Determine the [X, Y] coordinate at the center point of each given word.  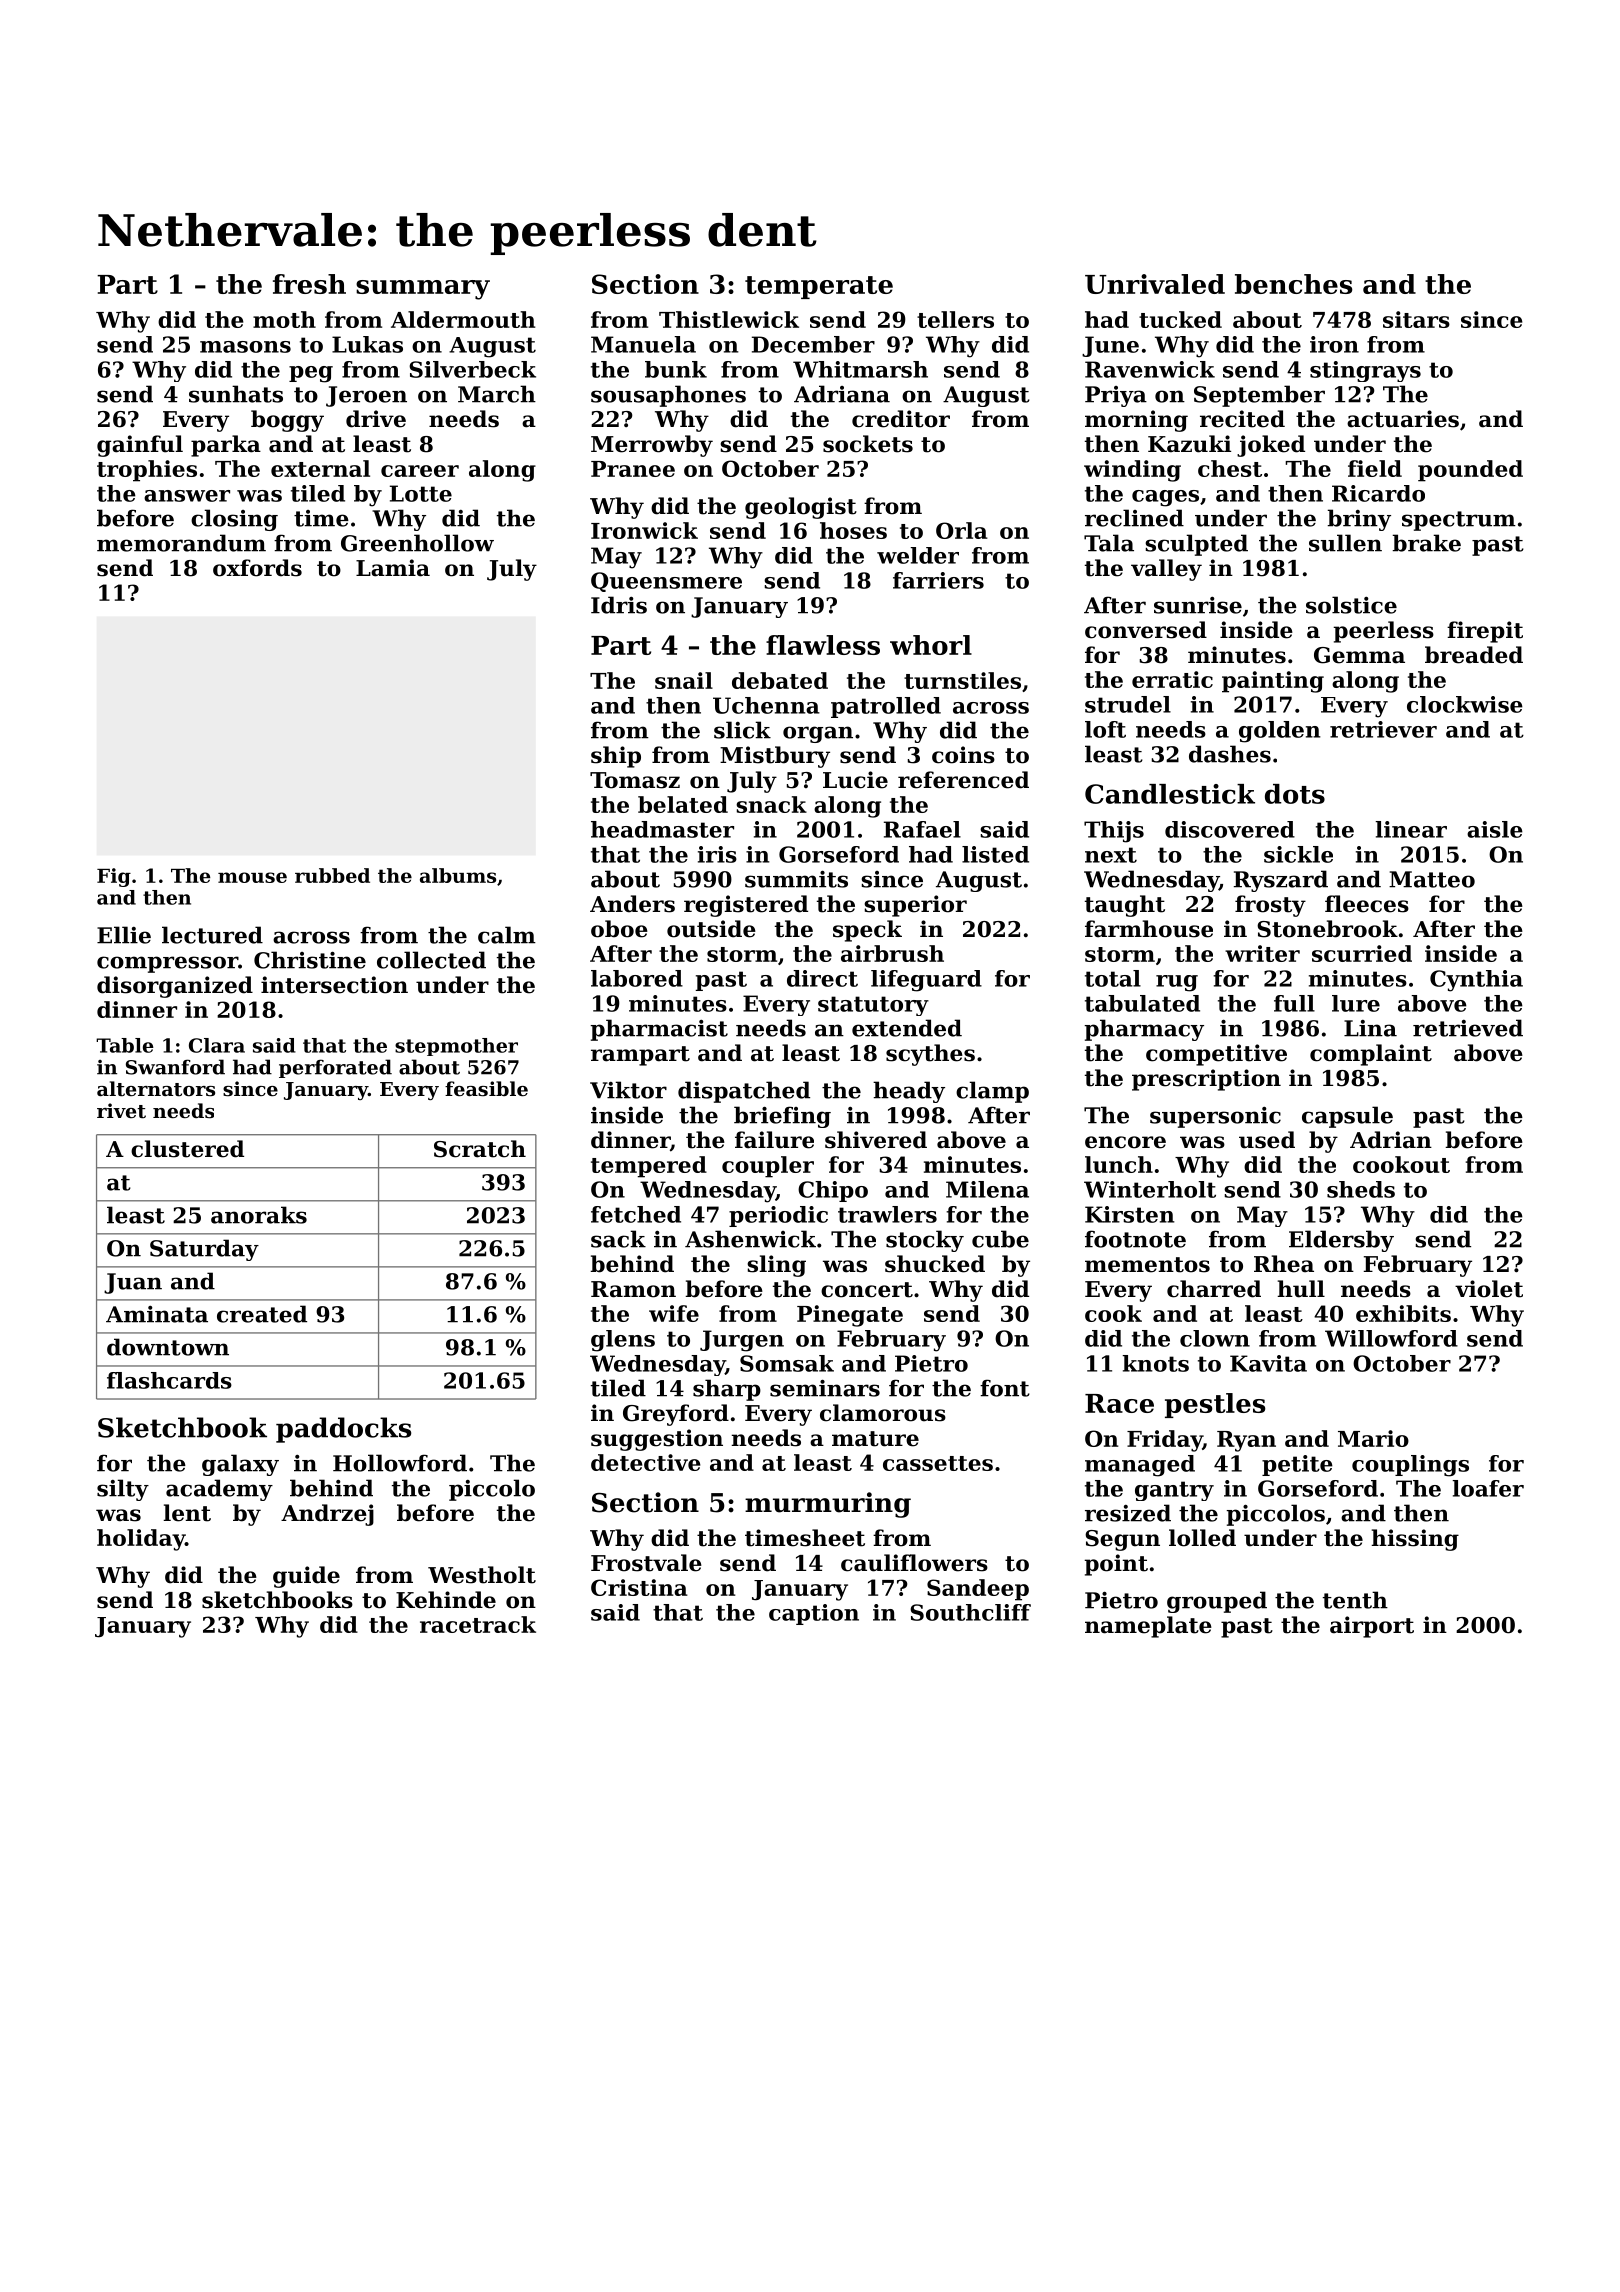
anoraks [259, 1215]
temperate [819, 287]
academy [219, 1490]
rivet [121, 1111]
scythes [930, 1055]
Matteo [1432, 879]
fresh [309, 284]
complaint [1371, 1055]
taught [1125, 906]
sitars [1416, 319]
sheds [1361, 1189]
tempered [649, 1167]
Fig [114, 877]
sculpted [1196, 545]
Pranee [633, 469]
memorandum [181, 543]
